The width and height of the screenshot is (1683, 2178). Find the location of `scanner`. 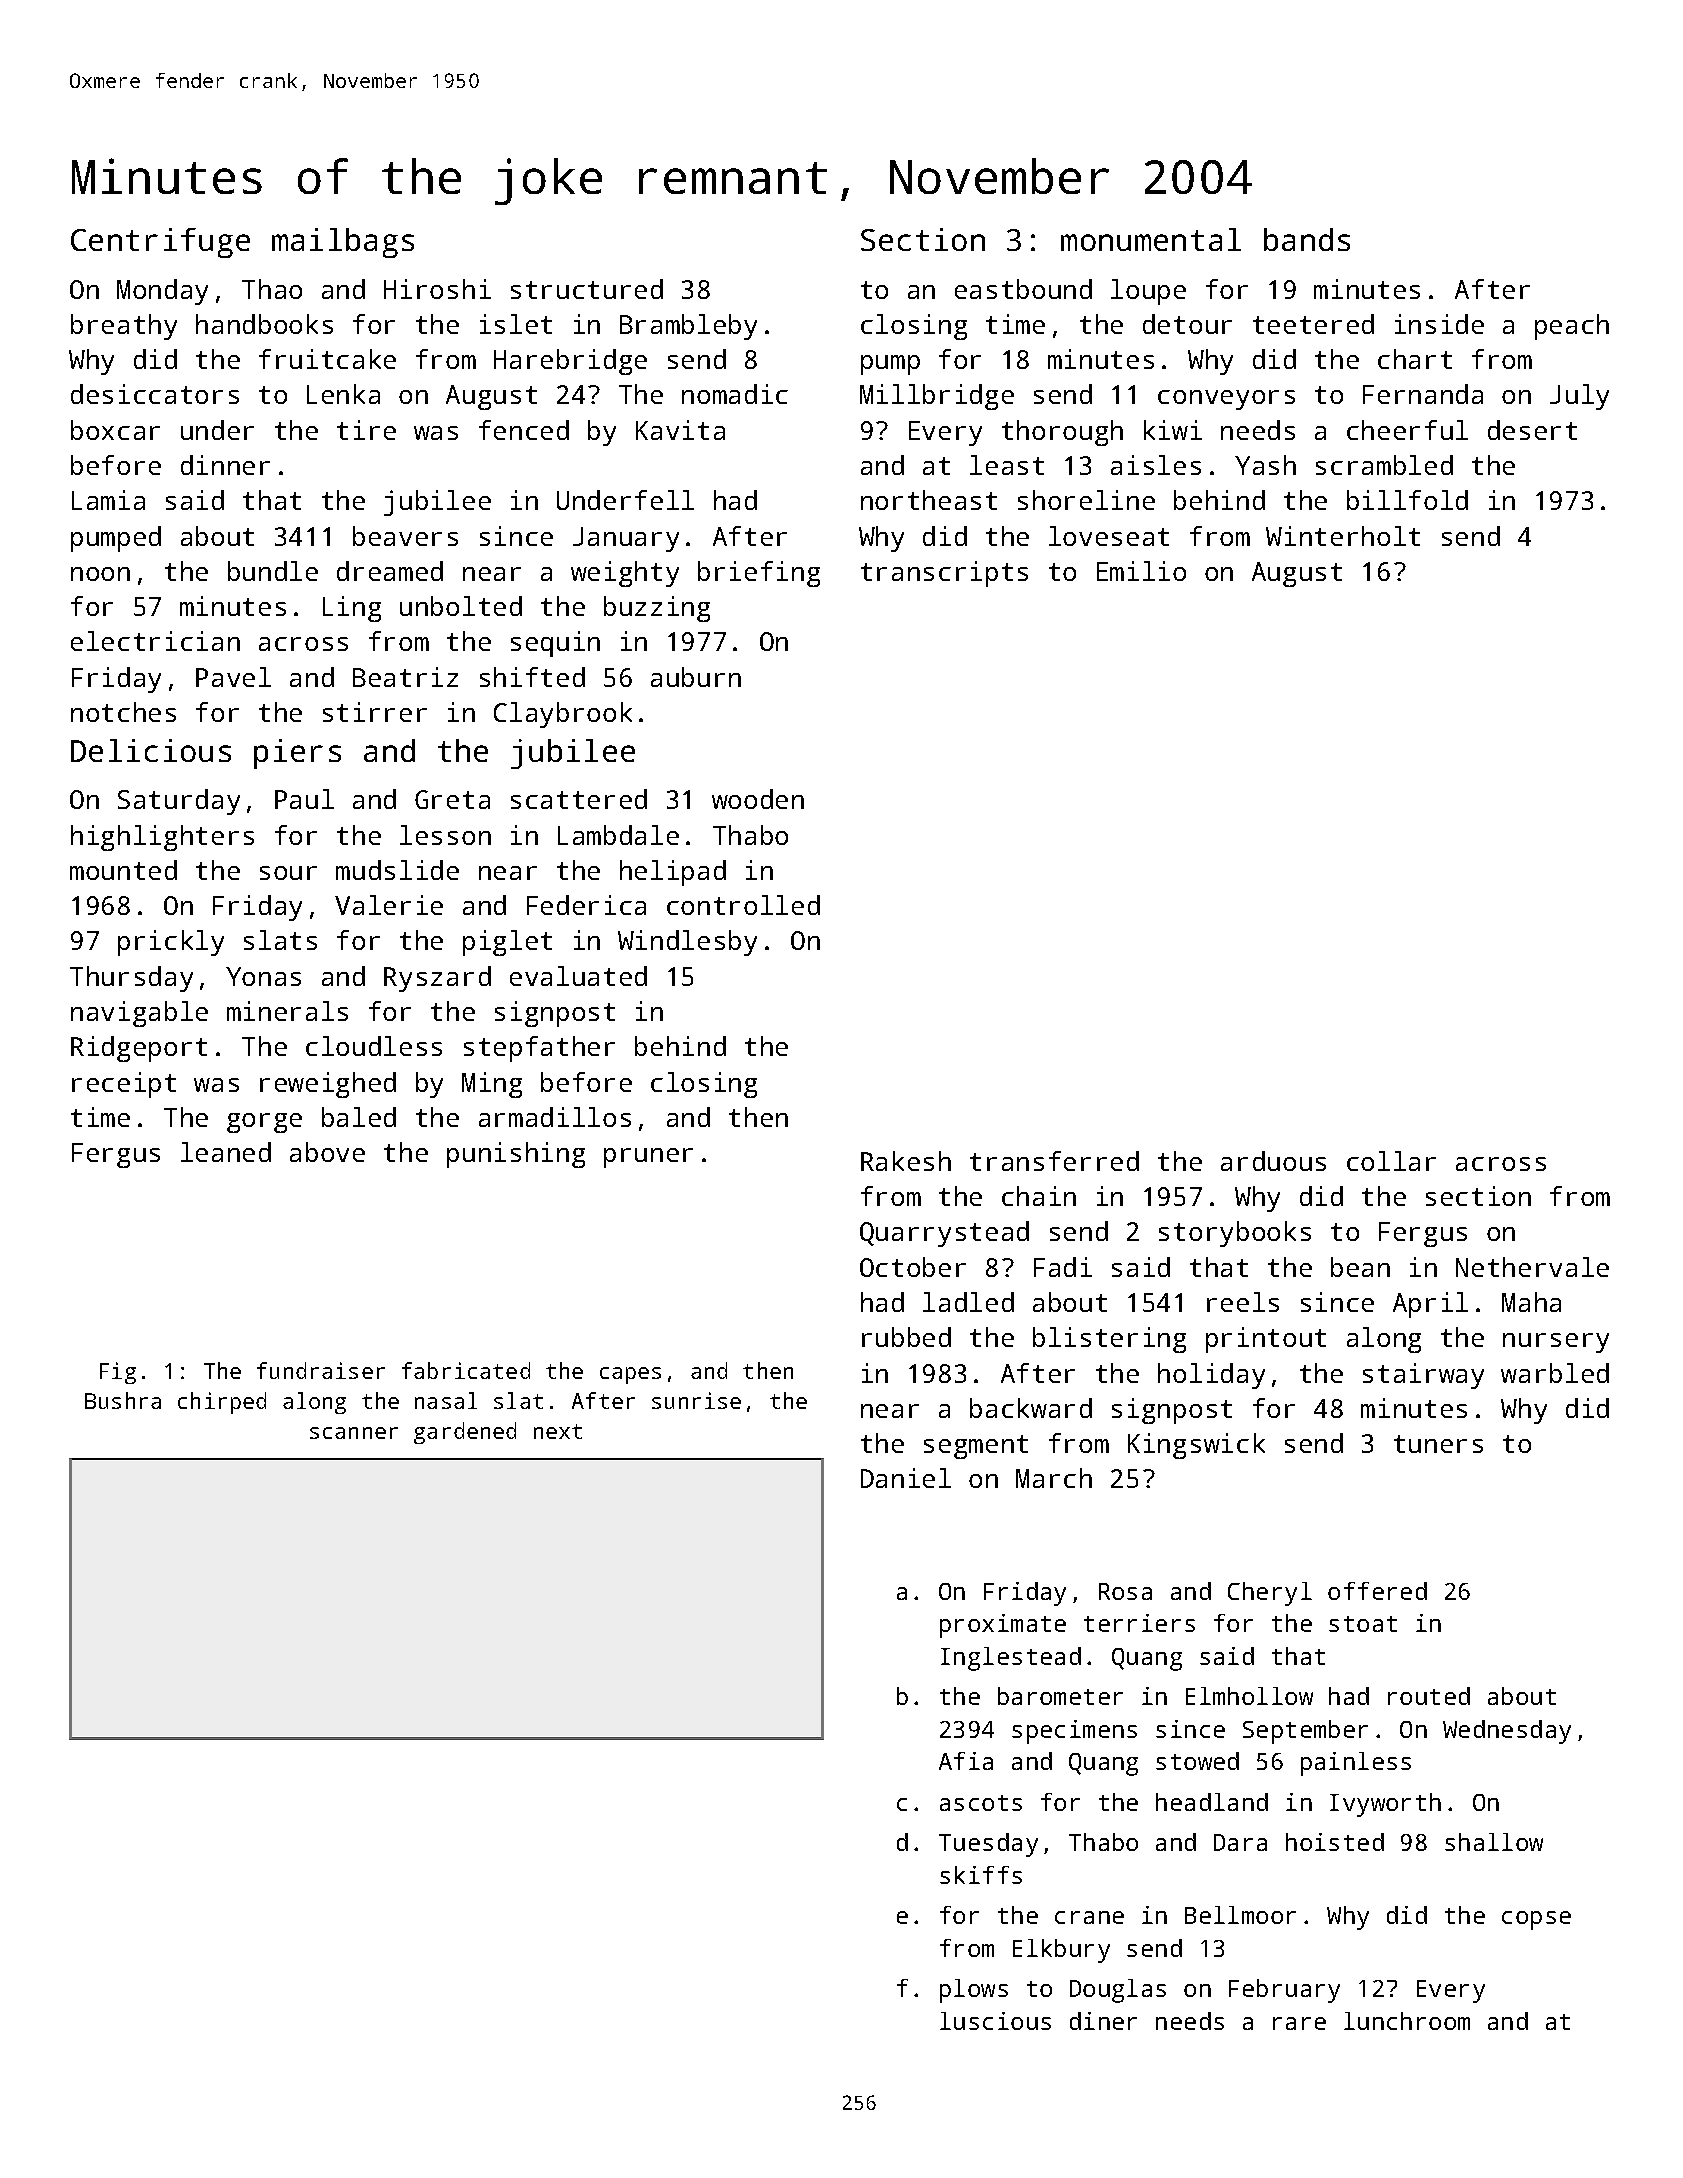

scanner is located at coordinates (354, 1433).
